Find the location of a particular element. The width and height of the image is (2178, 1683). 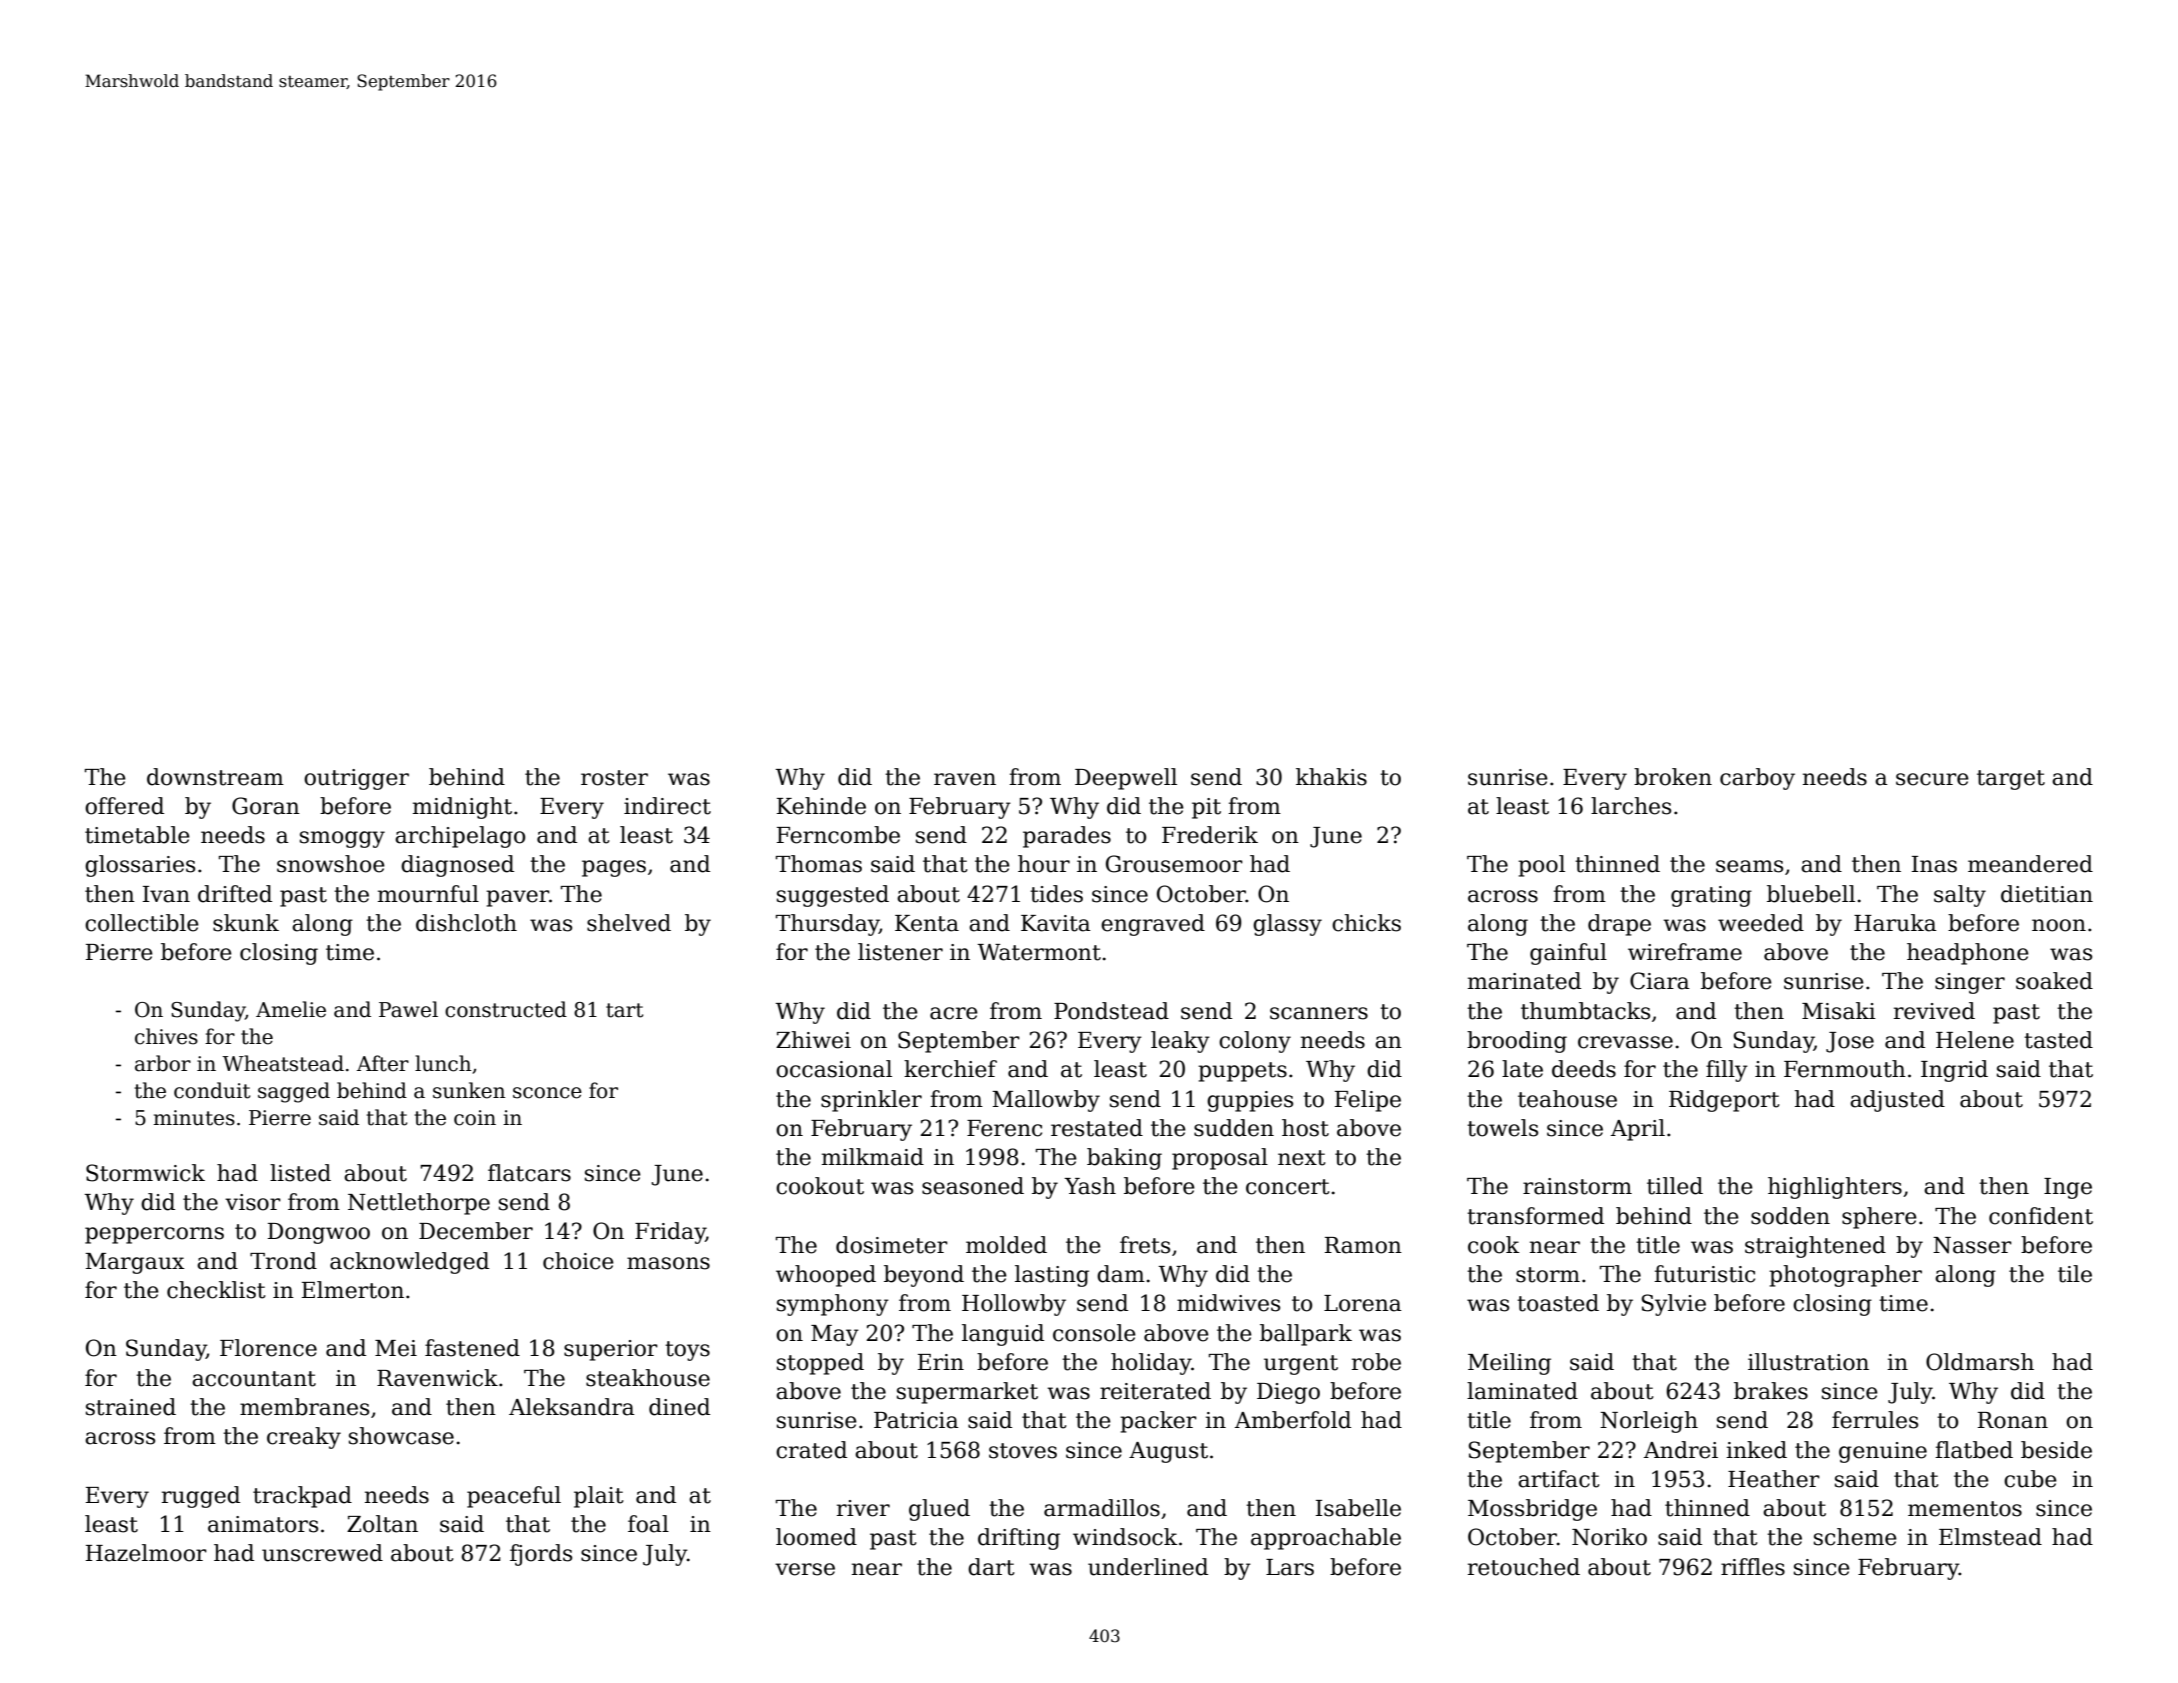

wireframe is located at coordinates (1685, 952).
